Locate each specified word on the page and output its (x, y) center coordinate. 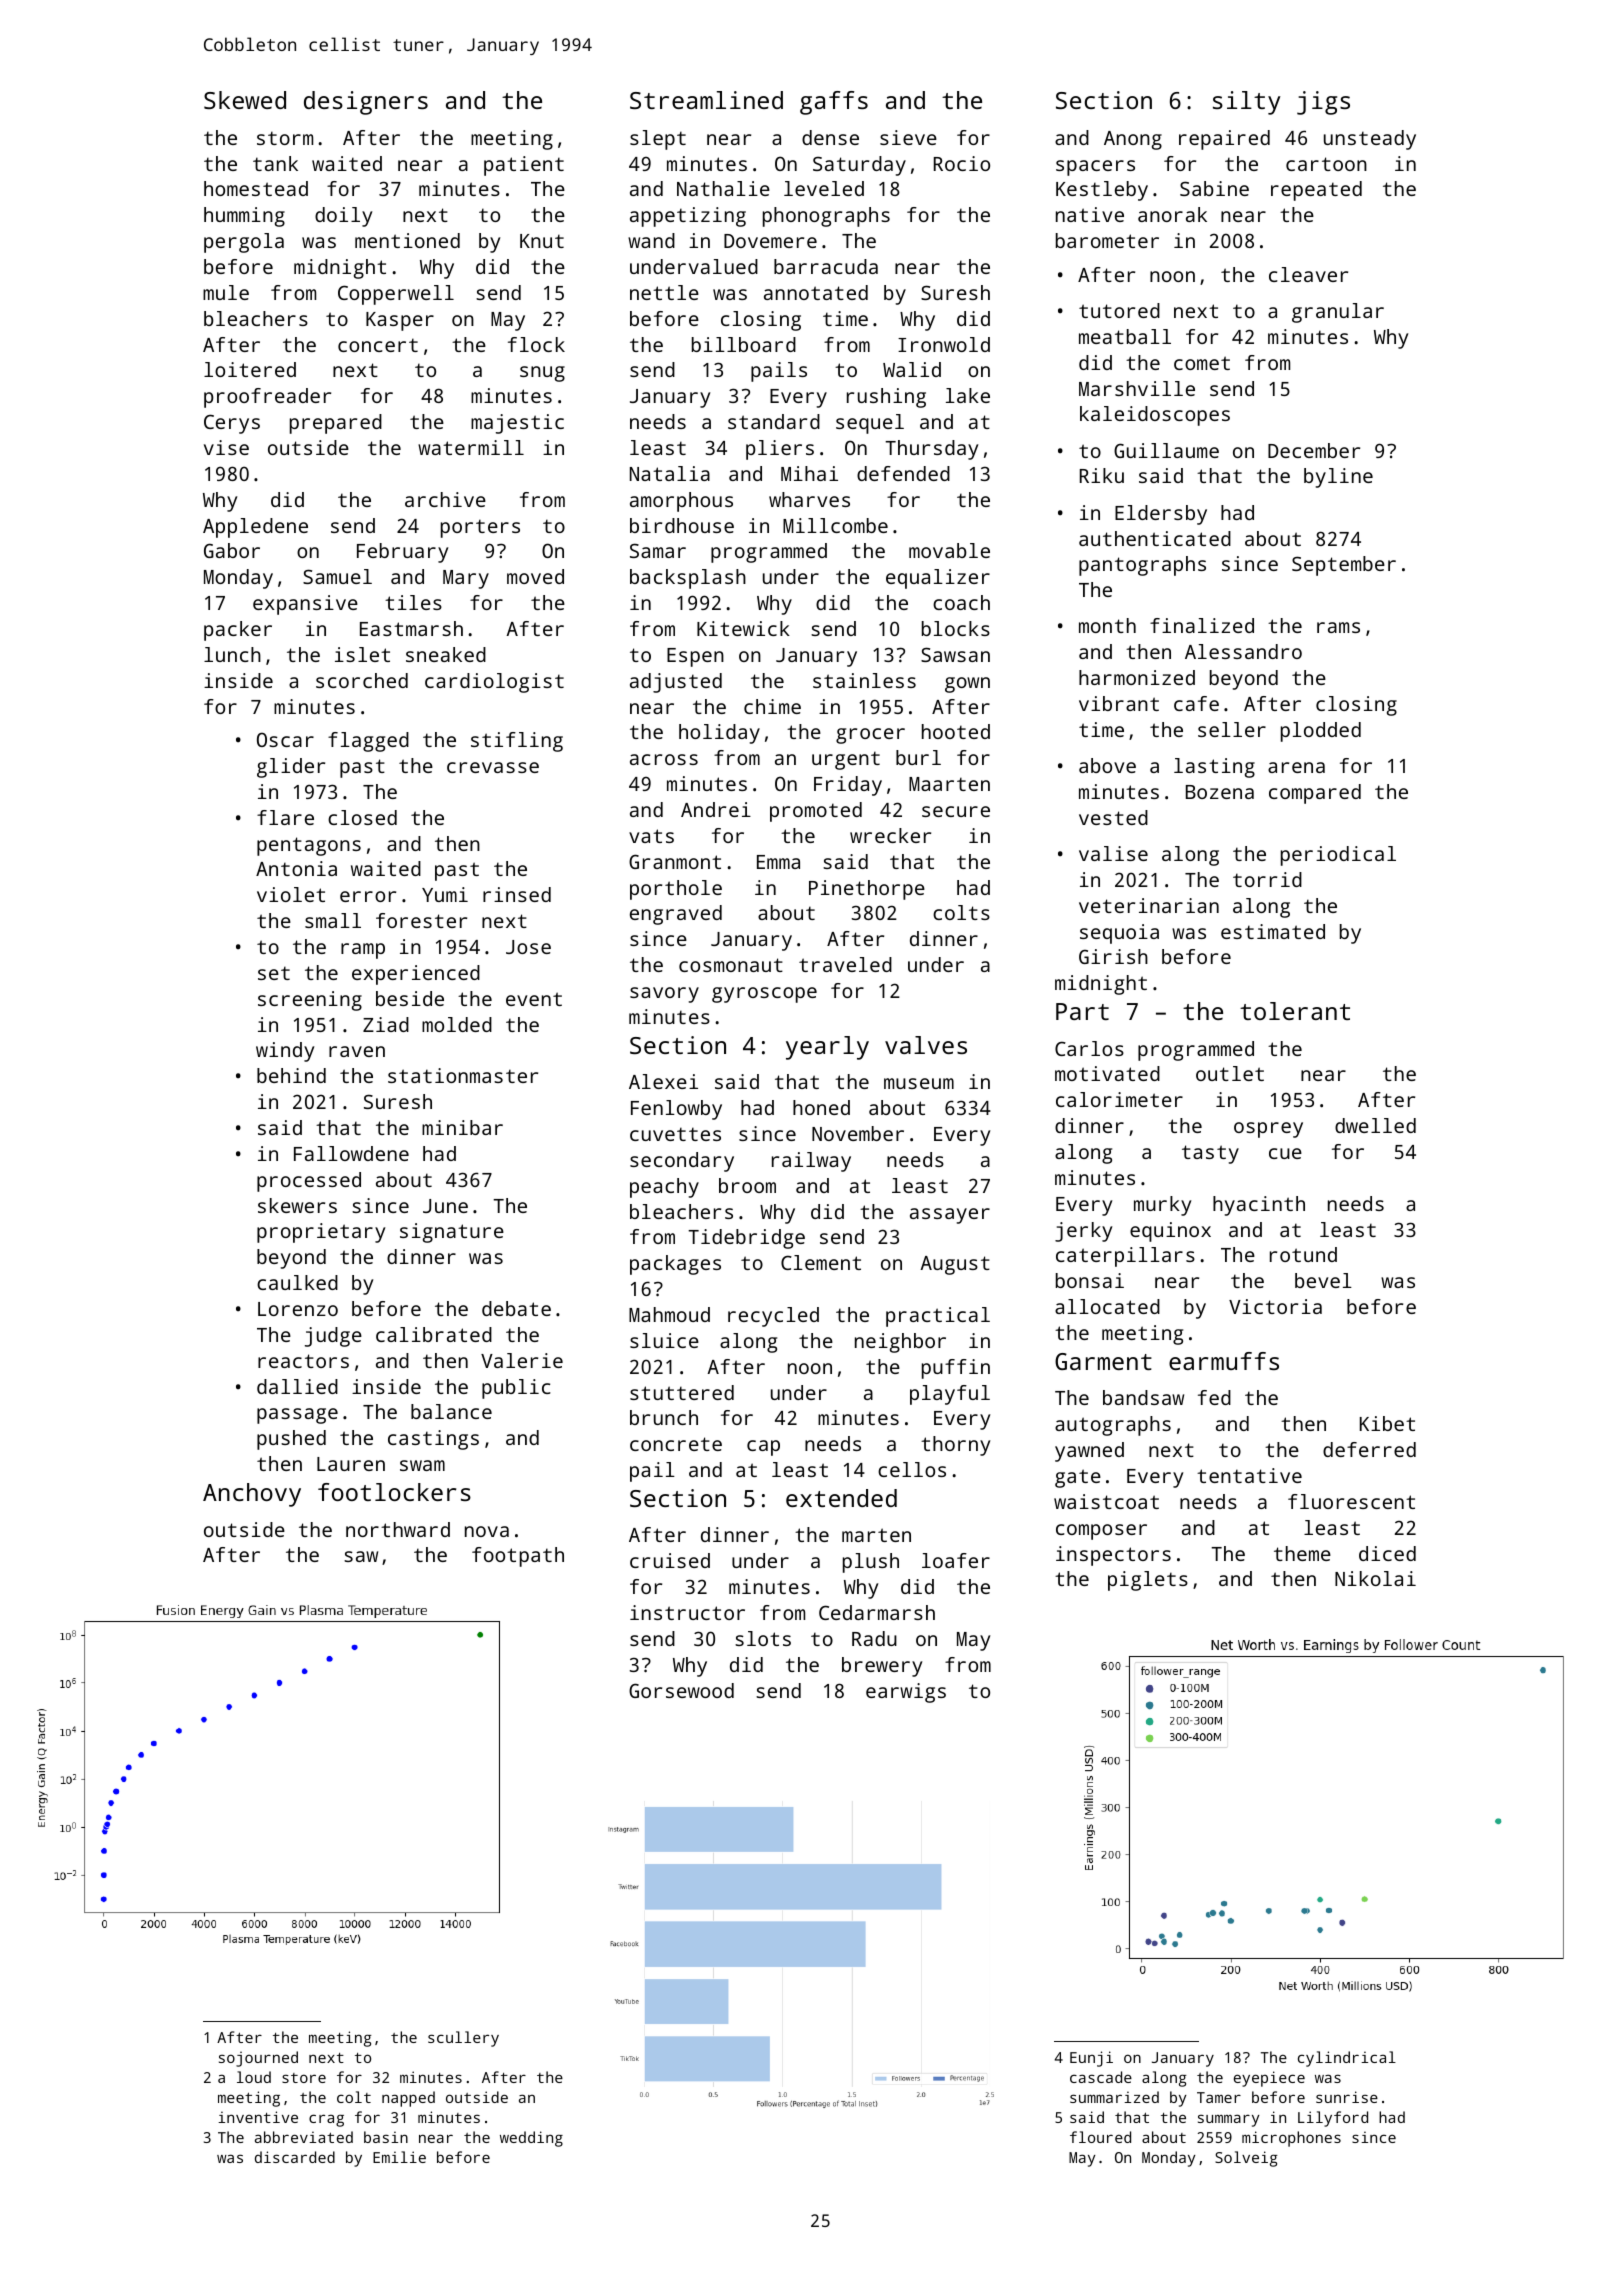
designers (366, 103)
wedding (531, 2139)
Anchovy (252, 1495)
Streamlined (706, 100)
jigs (1323, 103)
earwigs (906, 1693)
